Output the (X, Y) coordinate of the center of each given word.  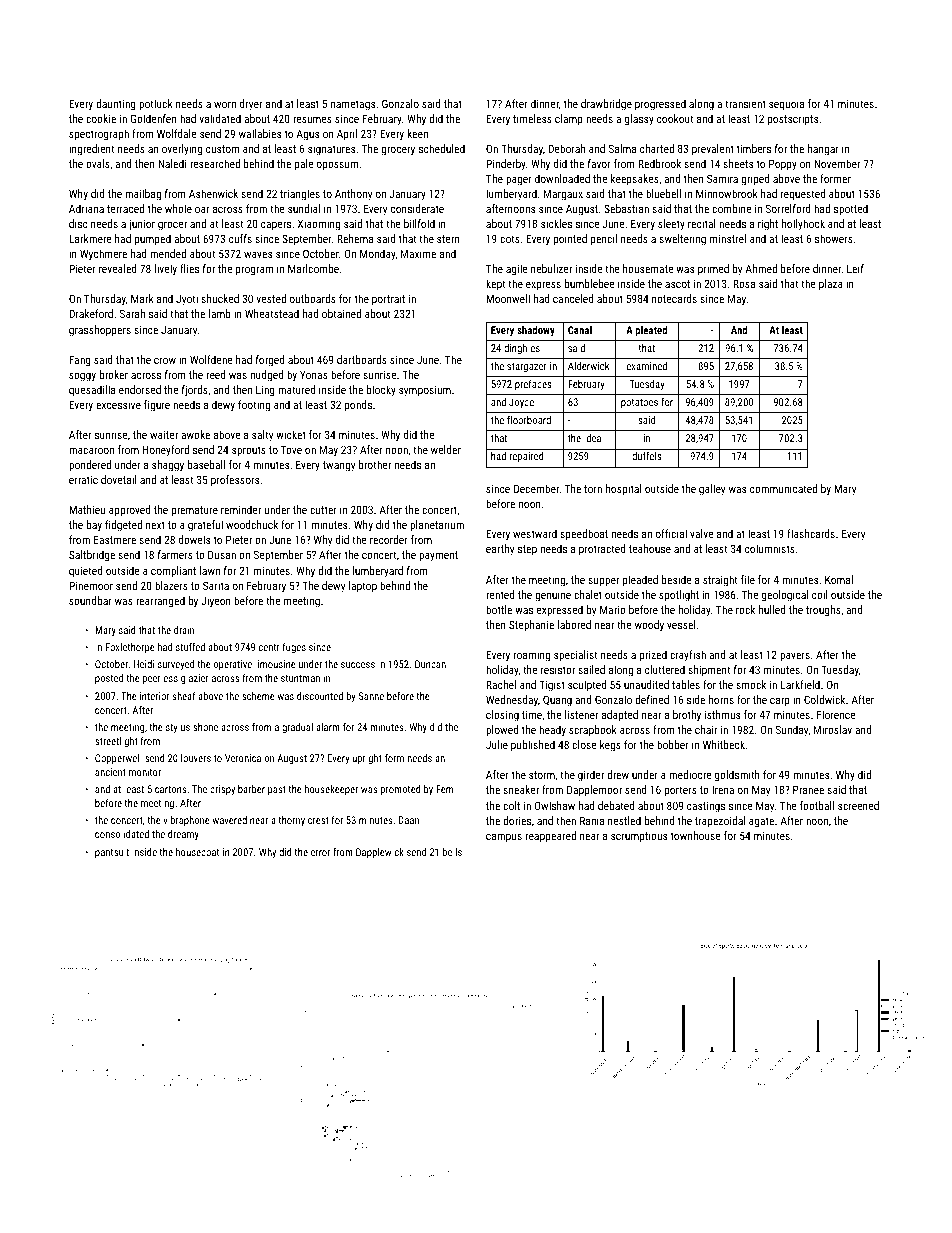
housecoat (197, 852)
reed (216, 374)
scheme (258, 696)
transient (745, 104)
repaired (526, 457)
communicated (783, 488)
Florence (836, 714)
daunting (116, 105)
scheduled (442, 148)
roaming (532, 656)
